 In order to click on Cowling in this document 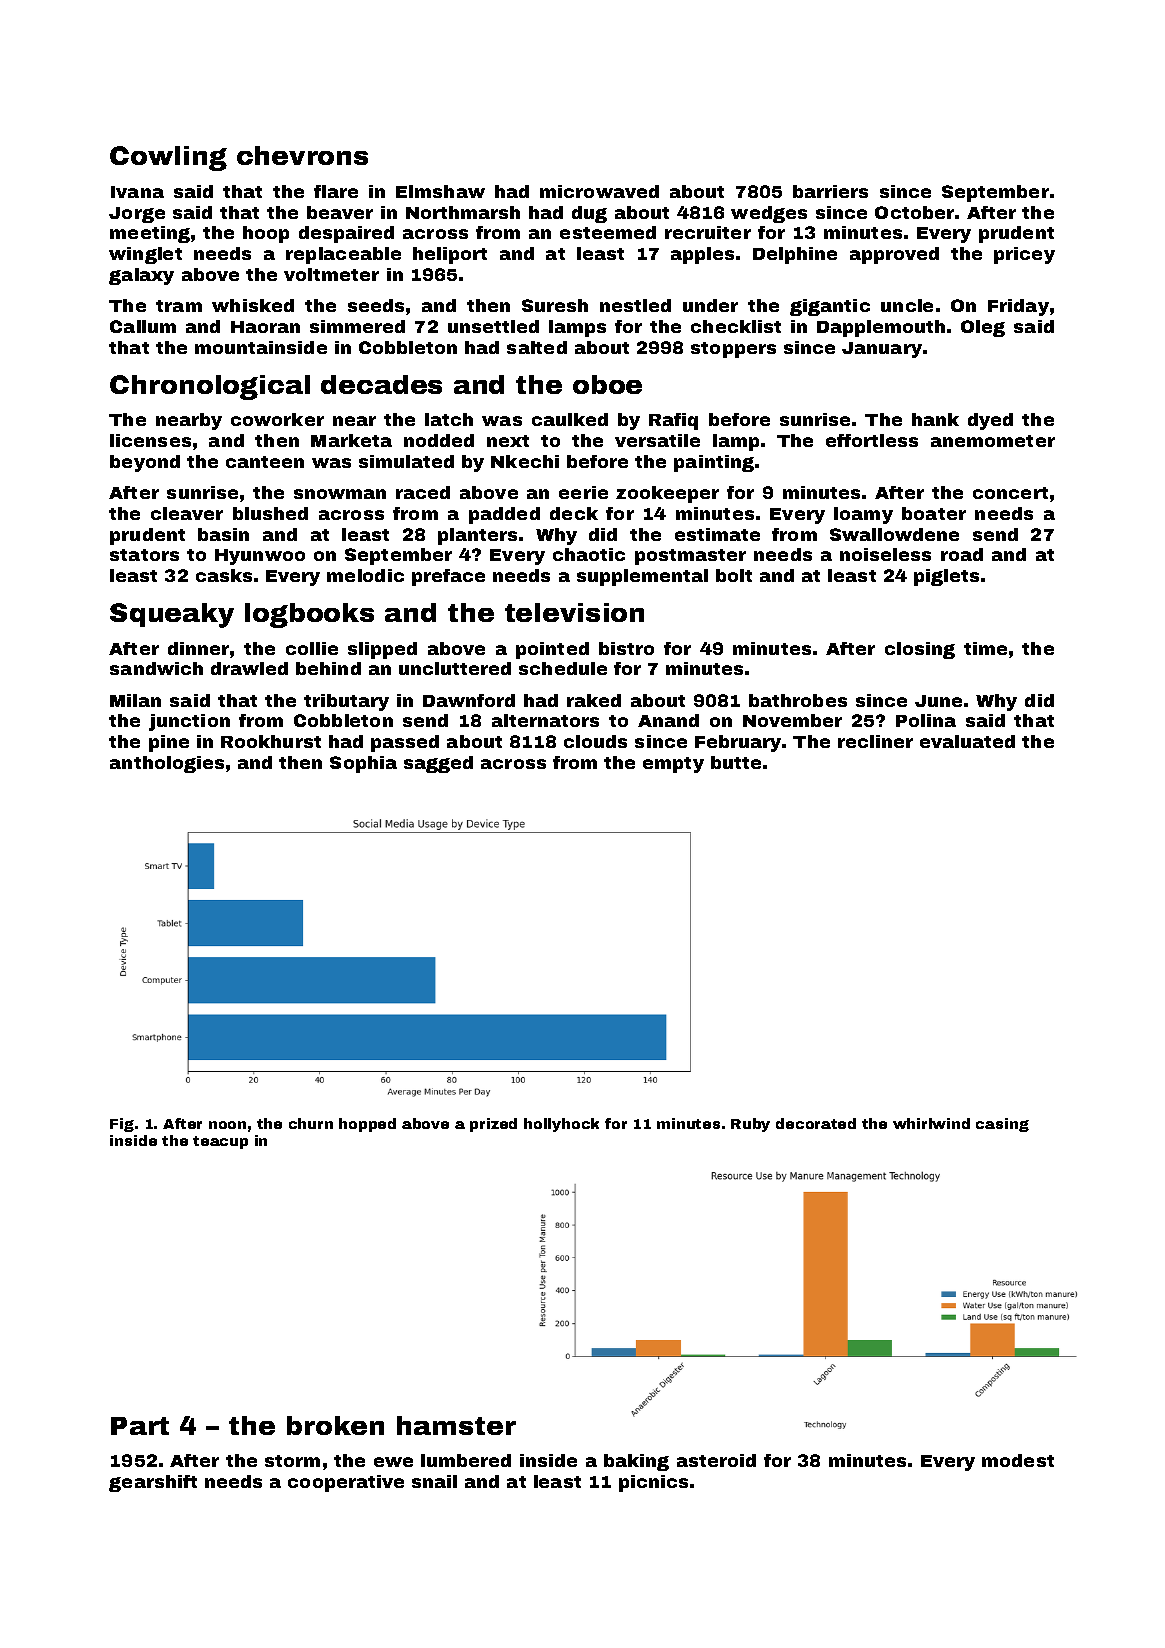, I will do `click(168, 158)`.
